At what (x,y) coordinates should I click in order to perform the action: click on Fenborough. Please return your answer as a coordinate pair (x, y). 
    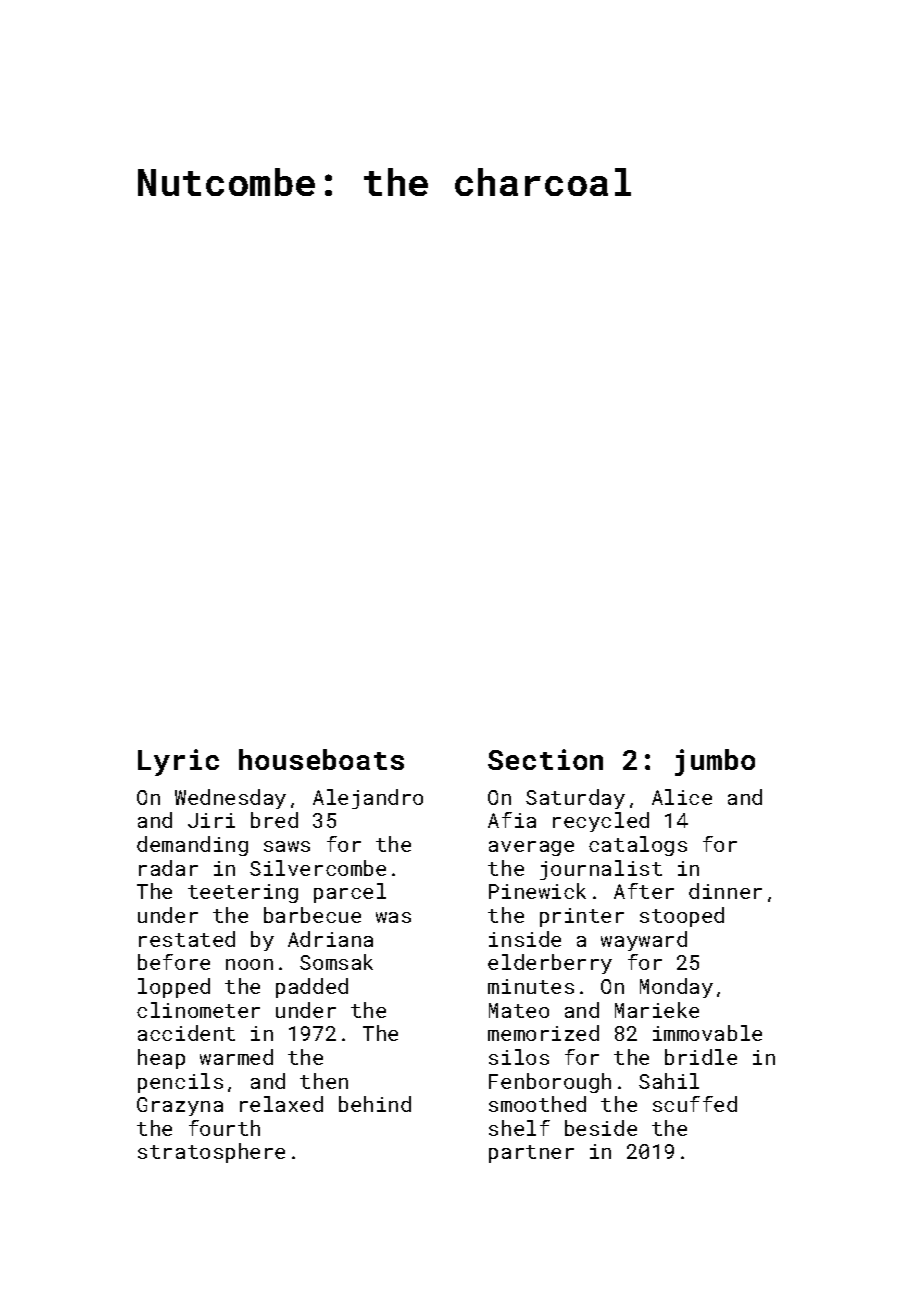
    Looking at the image, I should click on (550, 1083).
